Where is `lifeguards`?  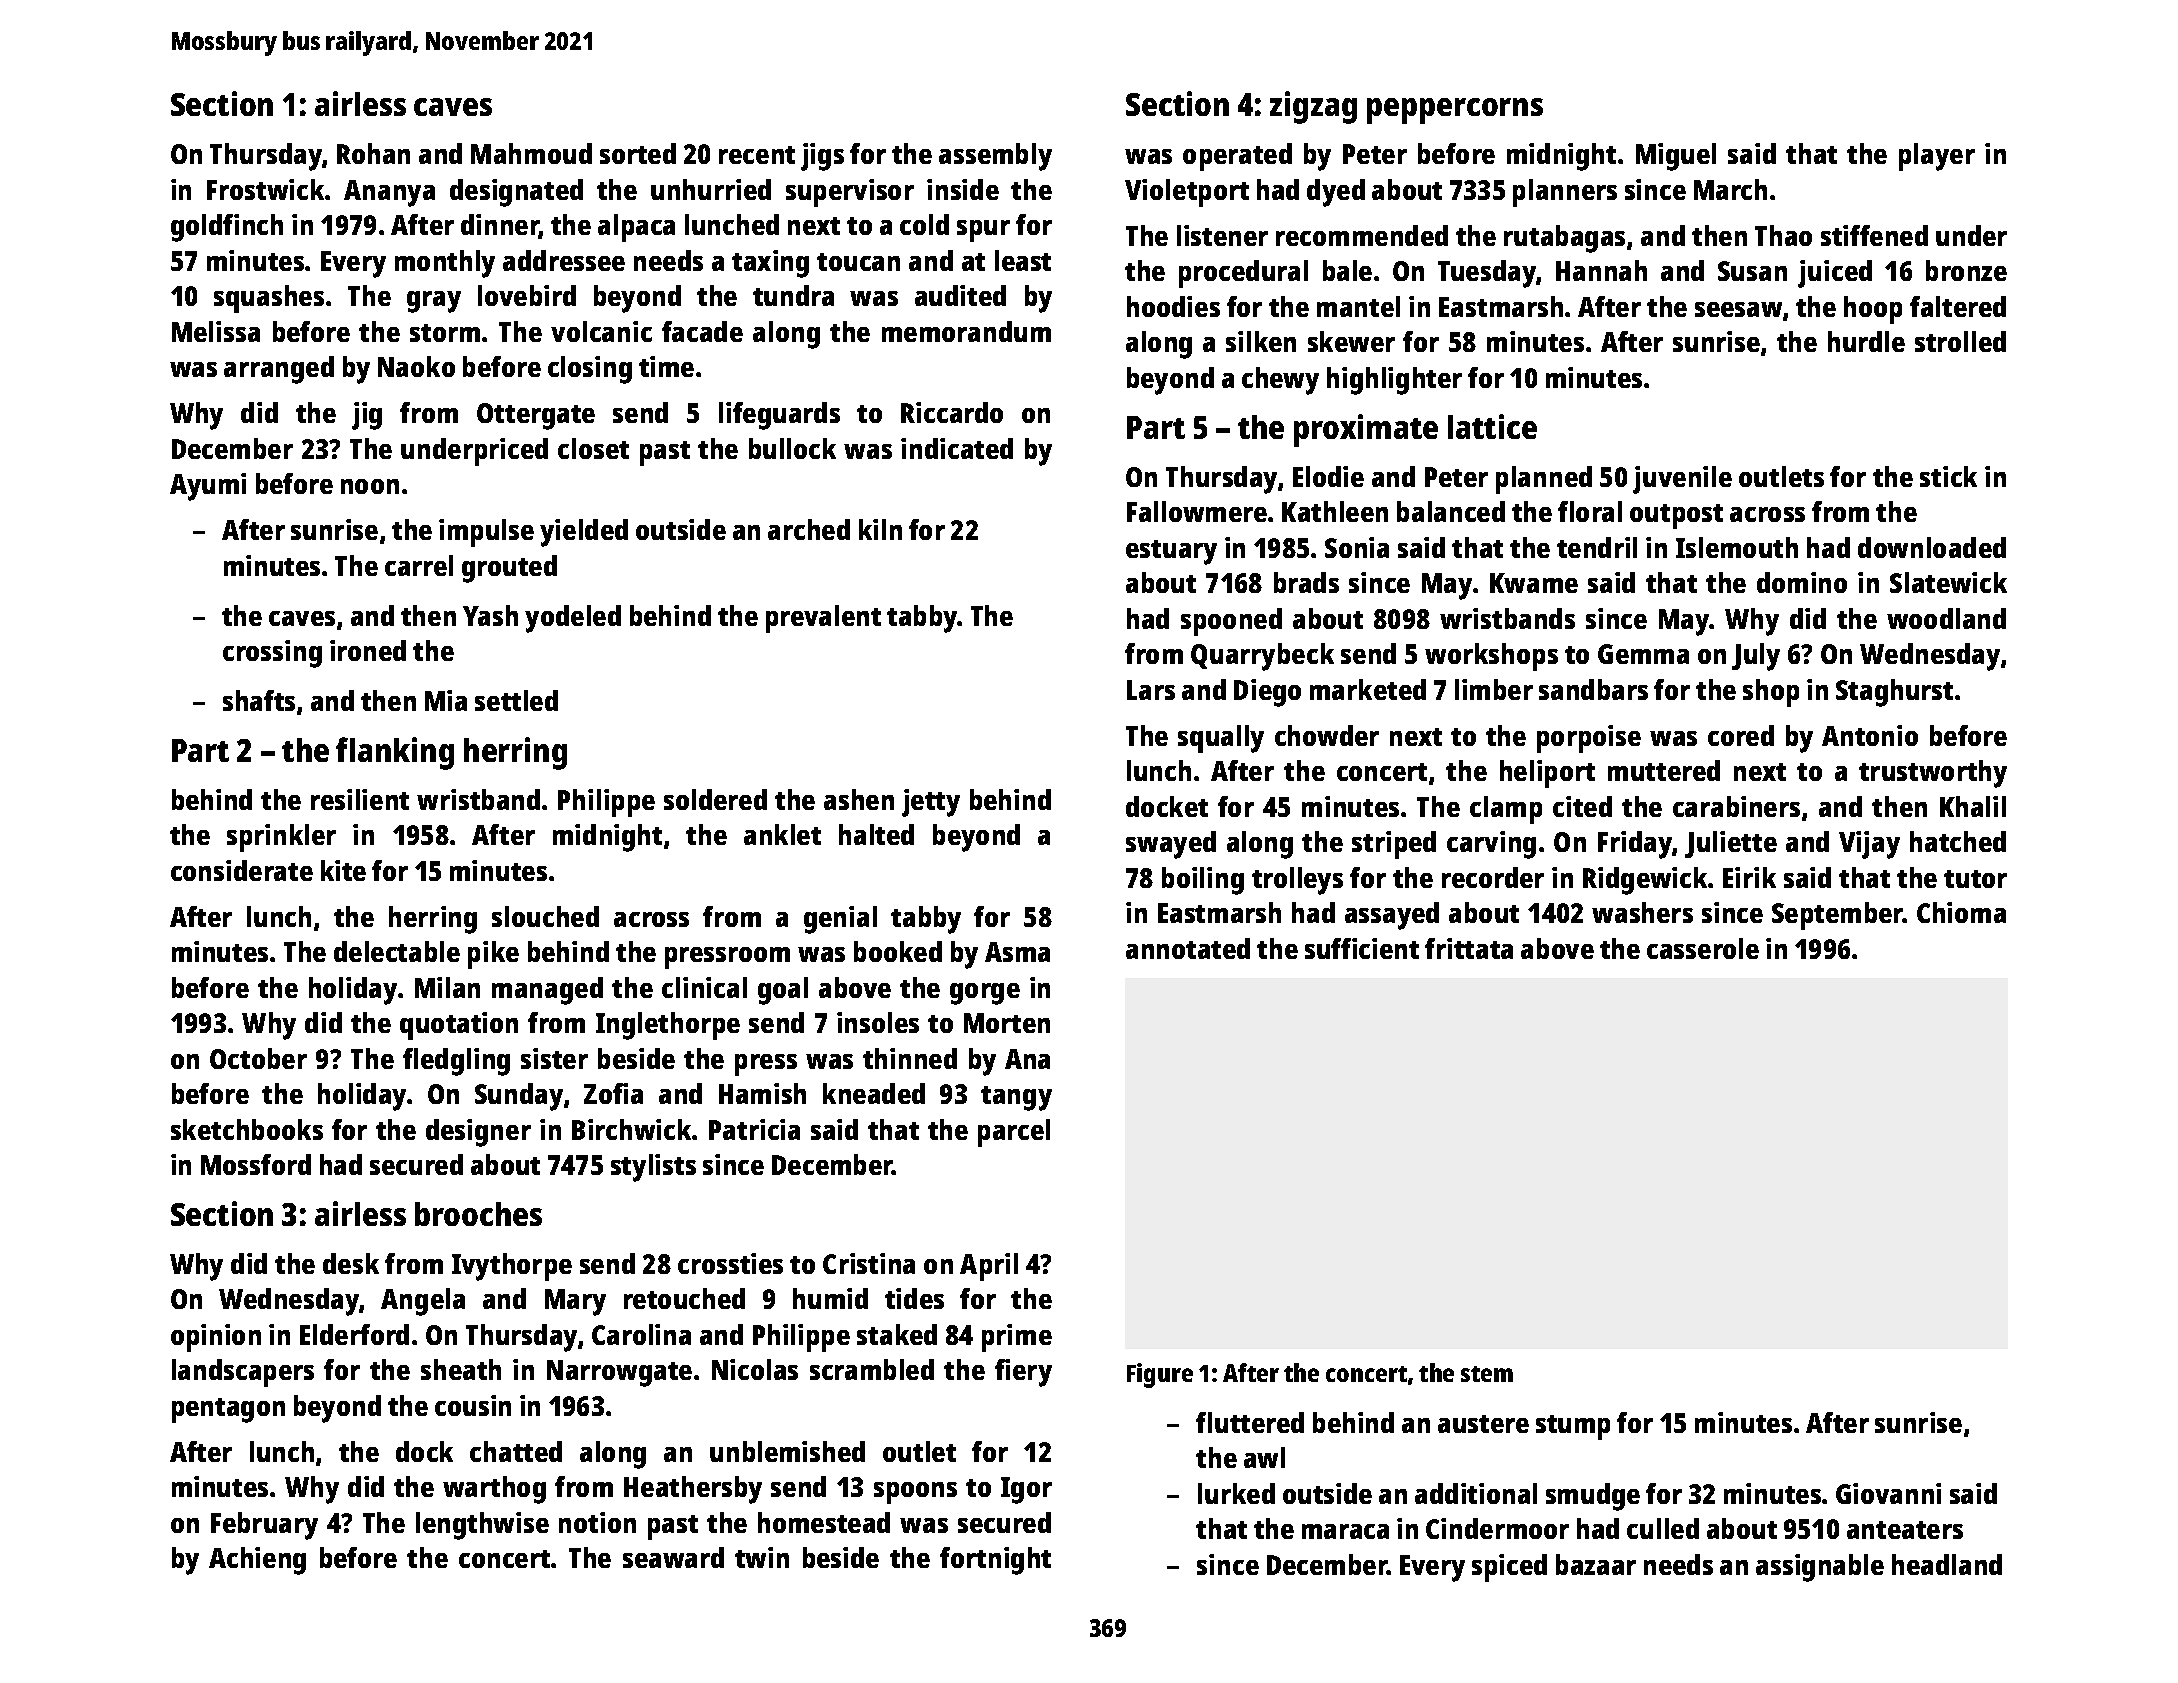
lifeguards is located at coordinates (779, 416).
